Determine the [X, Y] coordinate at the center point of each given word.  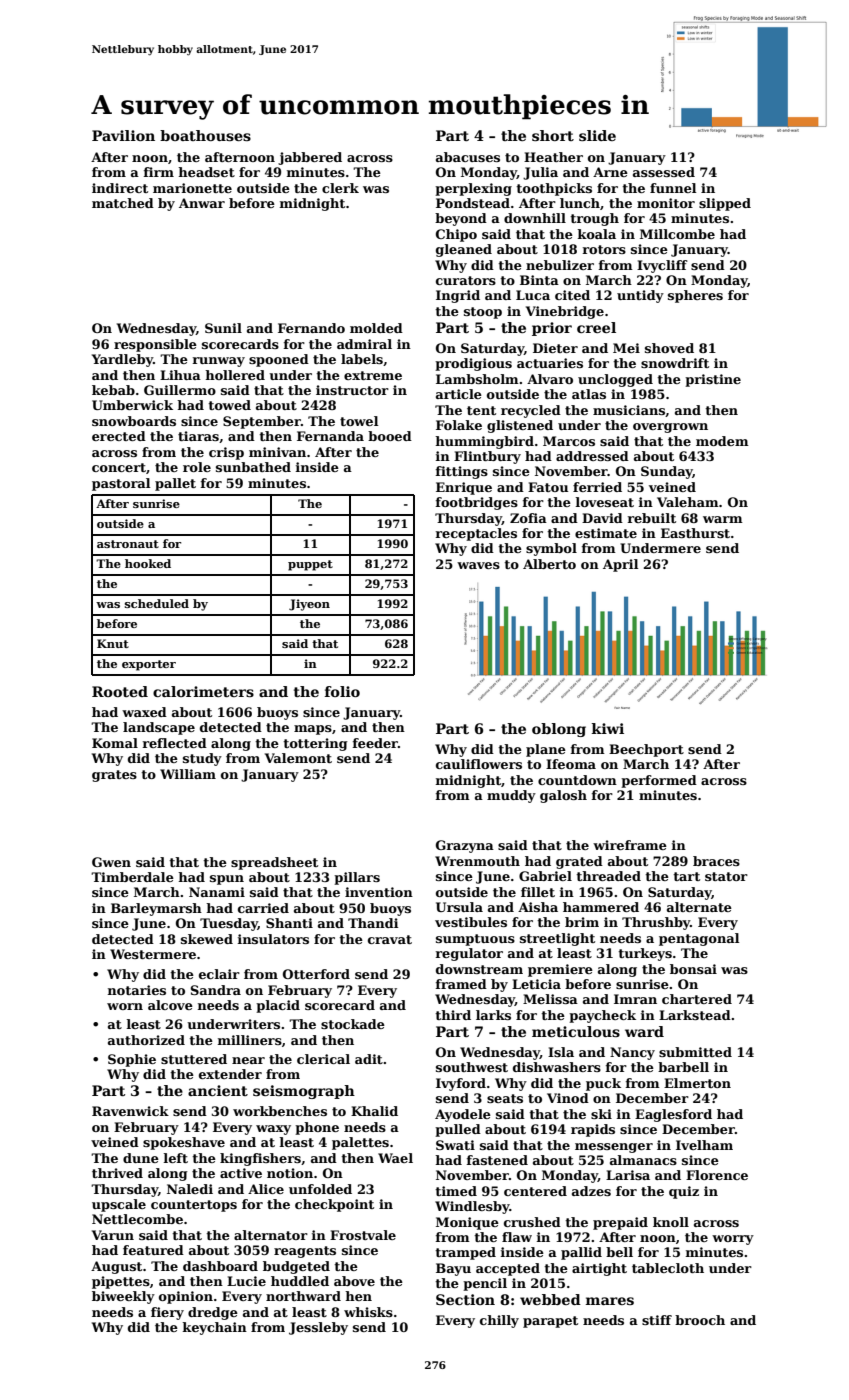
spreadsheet [274, 863]
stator [726, 876]
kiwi [608, 728]
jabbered [310, 158]
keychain [215, 1328]
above [354, 1281]
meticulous [576, 1031]
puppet [310, 565]
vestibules [471, 922]
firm [159, 172]
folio [342, 691]
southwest [472, 1067]
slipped [725, 204]
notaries [137, 990]
